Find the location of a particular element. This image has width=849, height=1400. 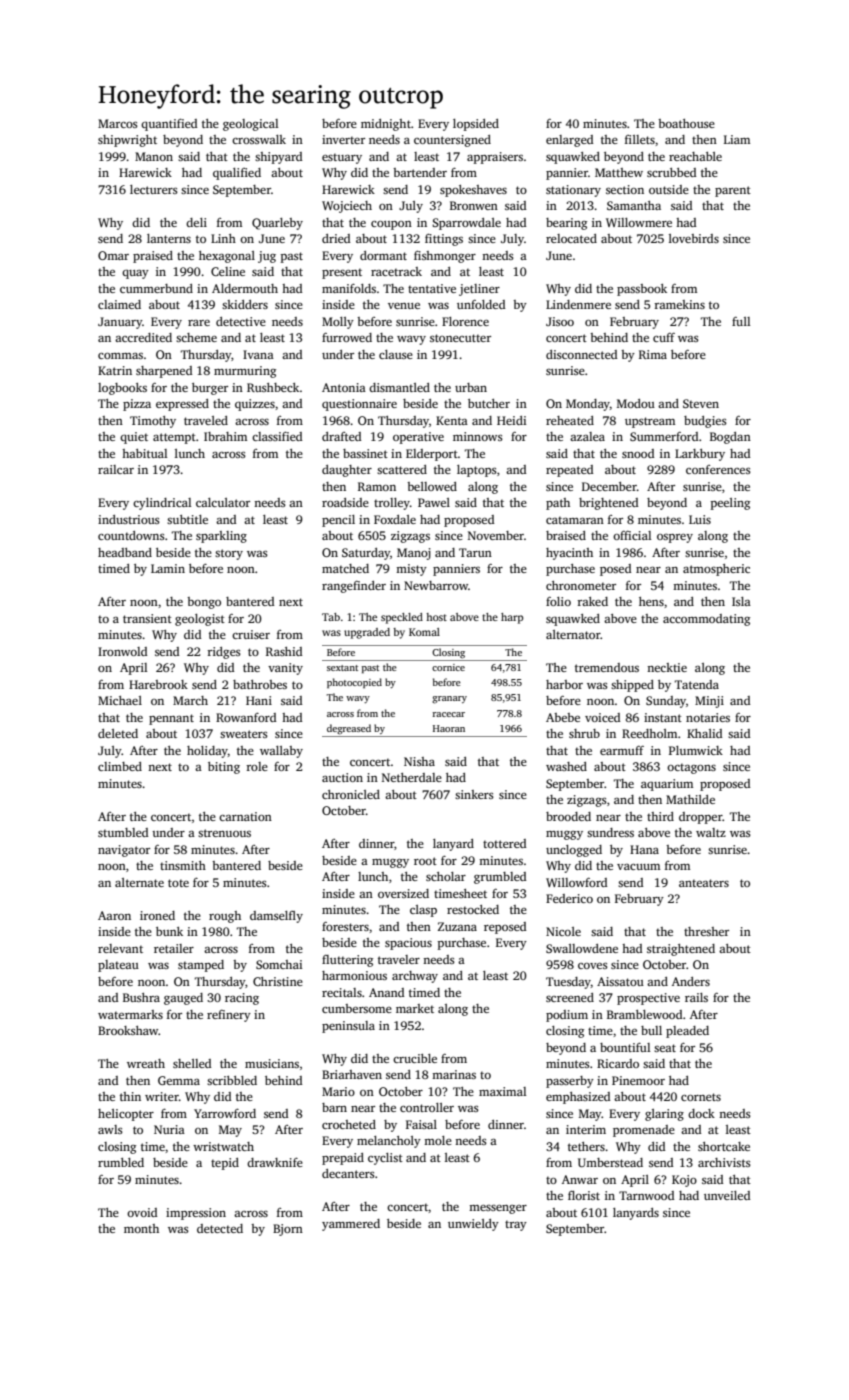

Netherdale is located at coordinates (412, 777).
